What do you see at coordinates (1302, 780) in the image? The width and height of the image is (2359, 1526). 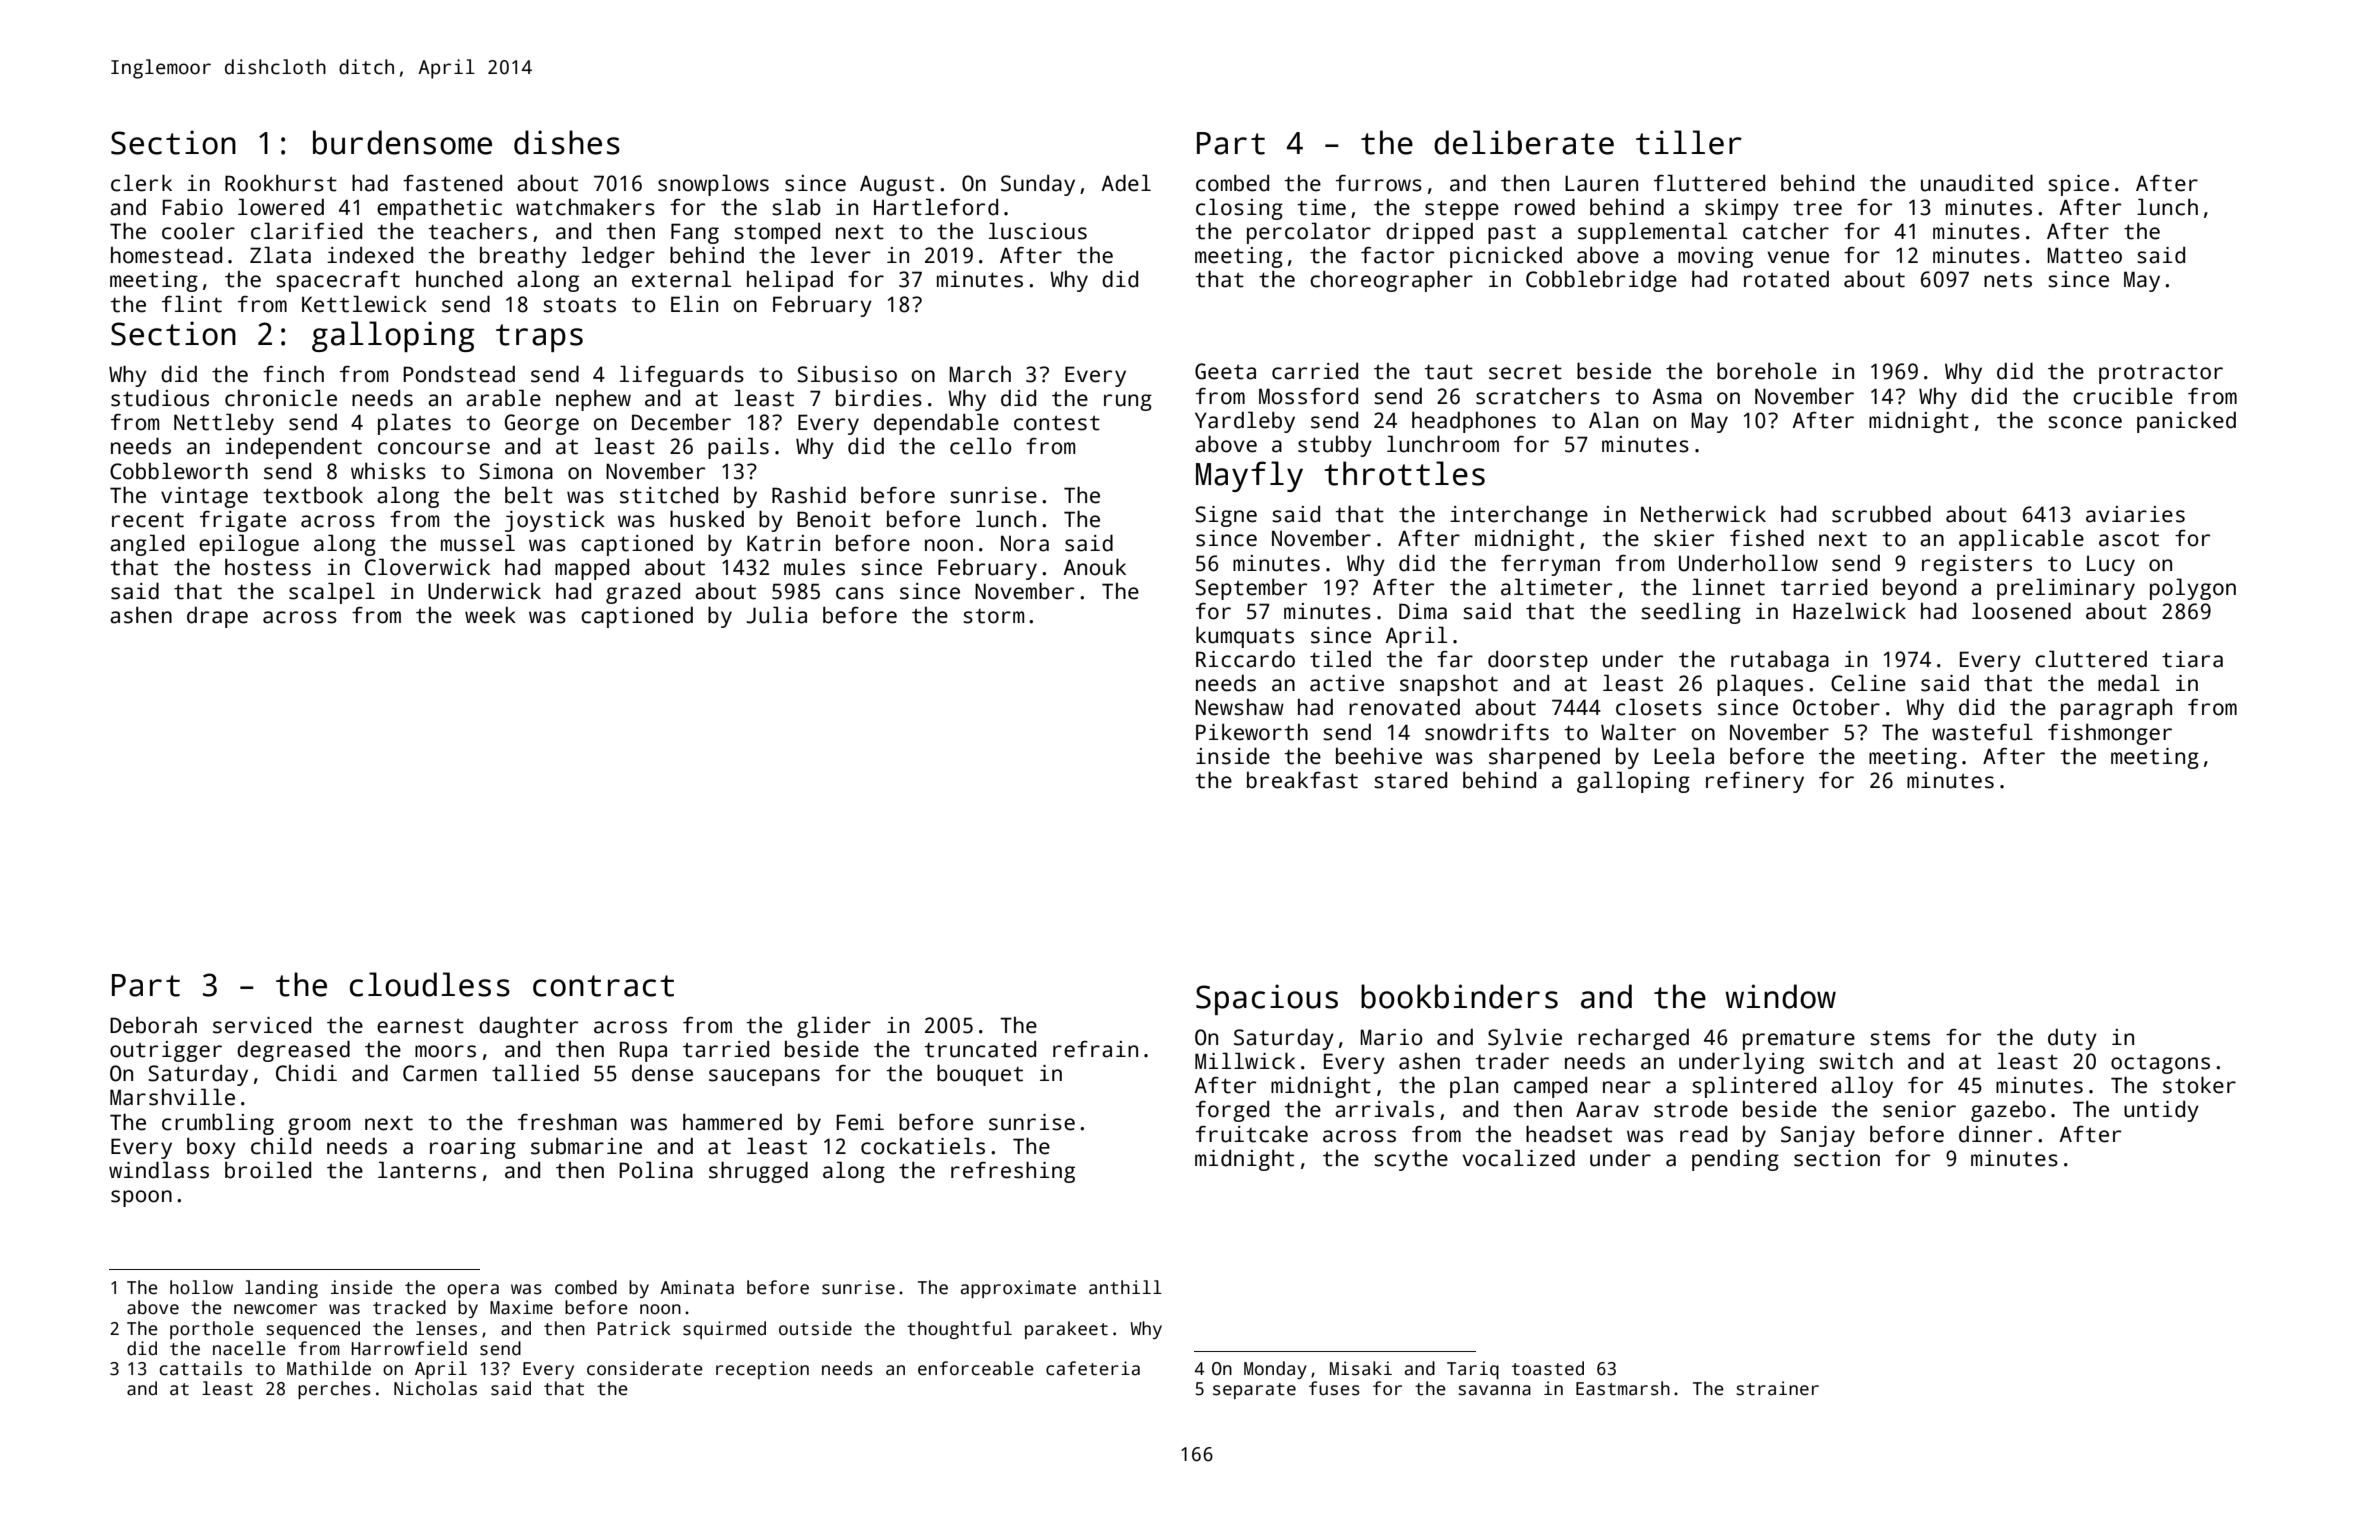 I see `breakfast` at bounding box center [1302, 780].
